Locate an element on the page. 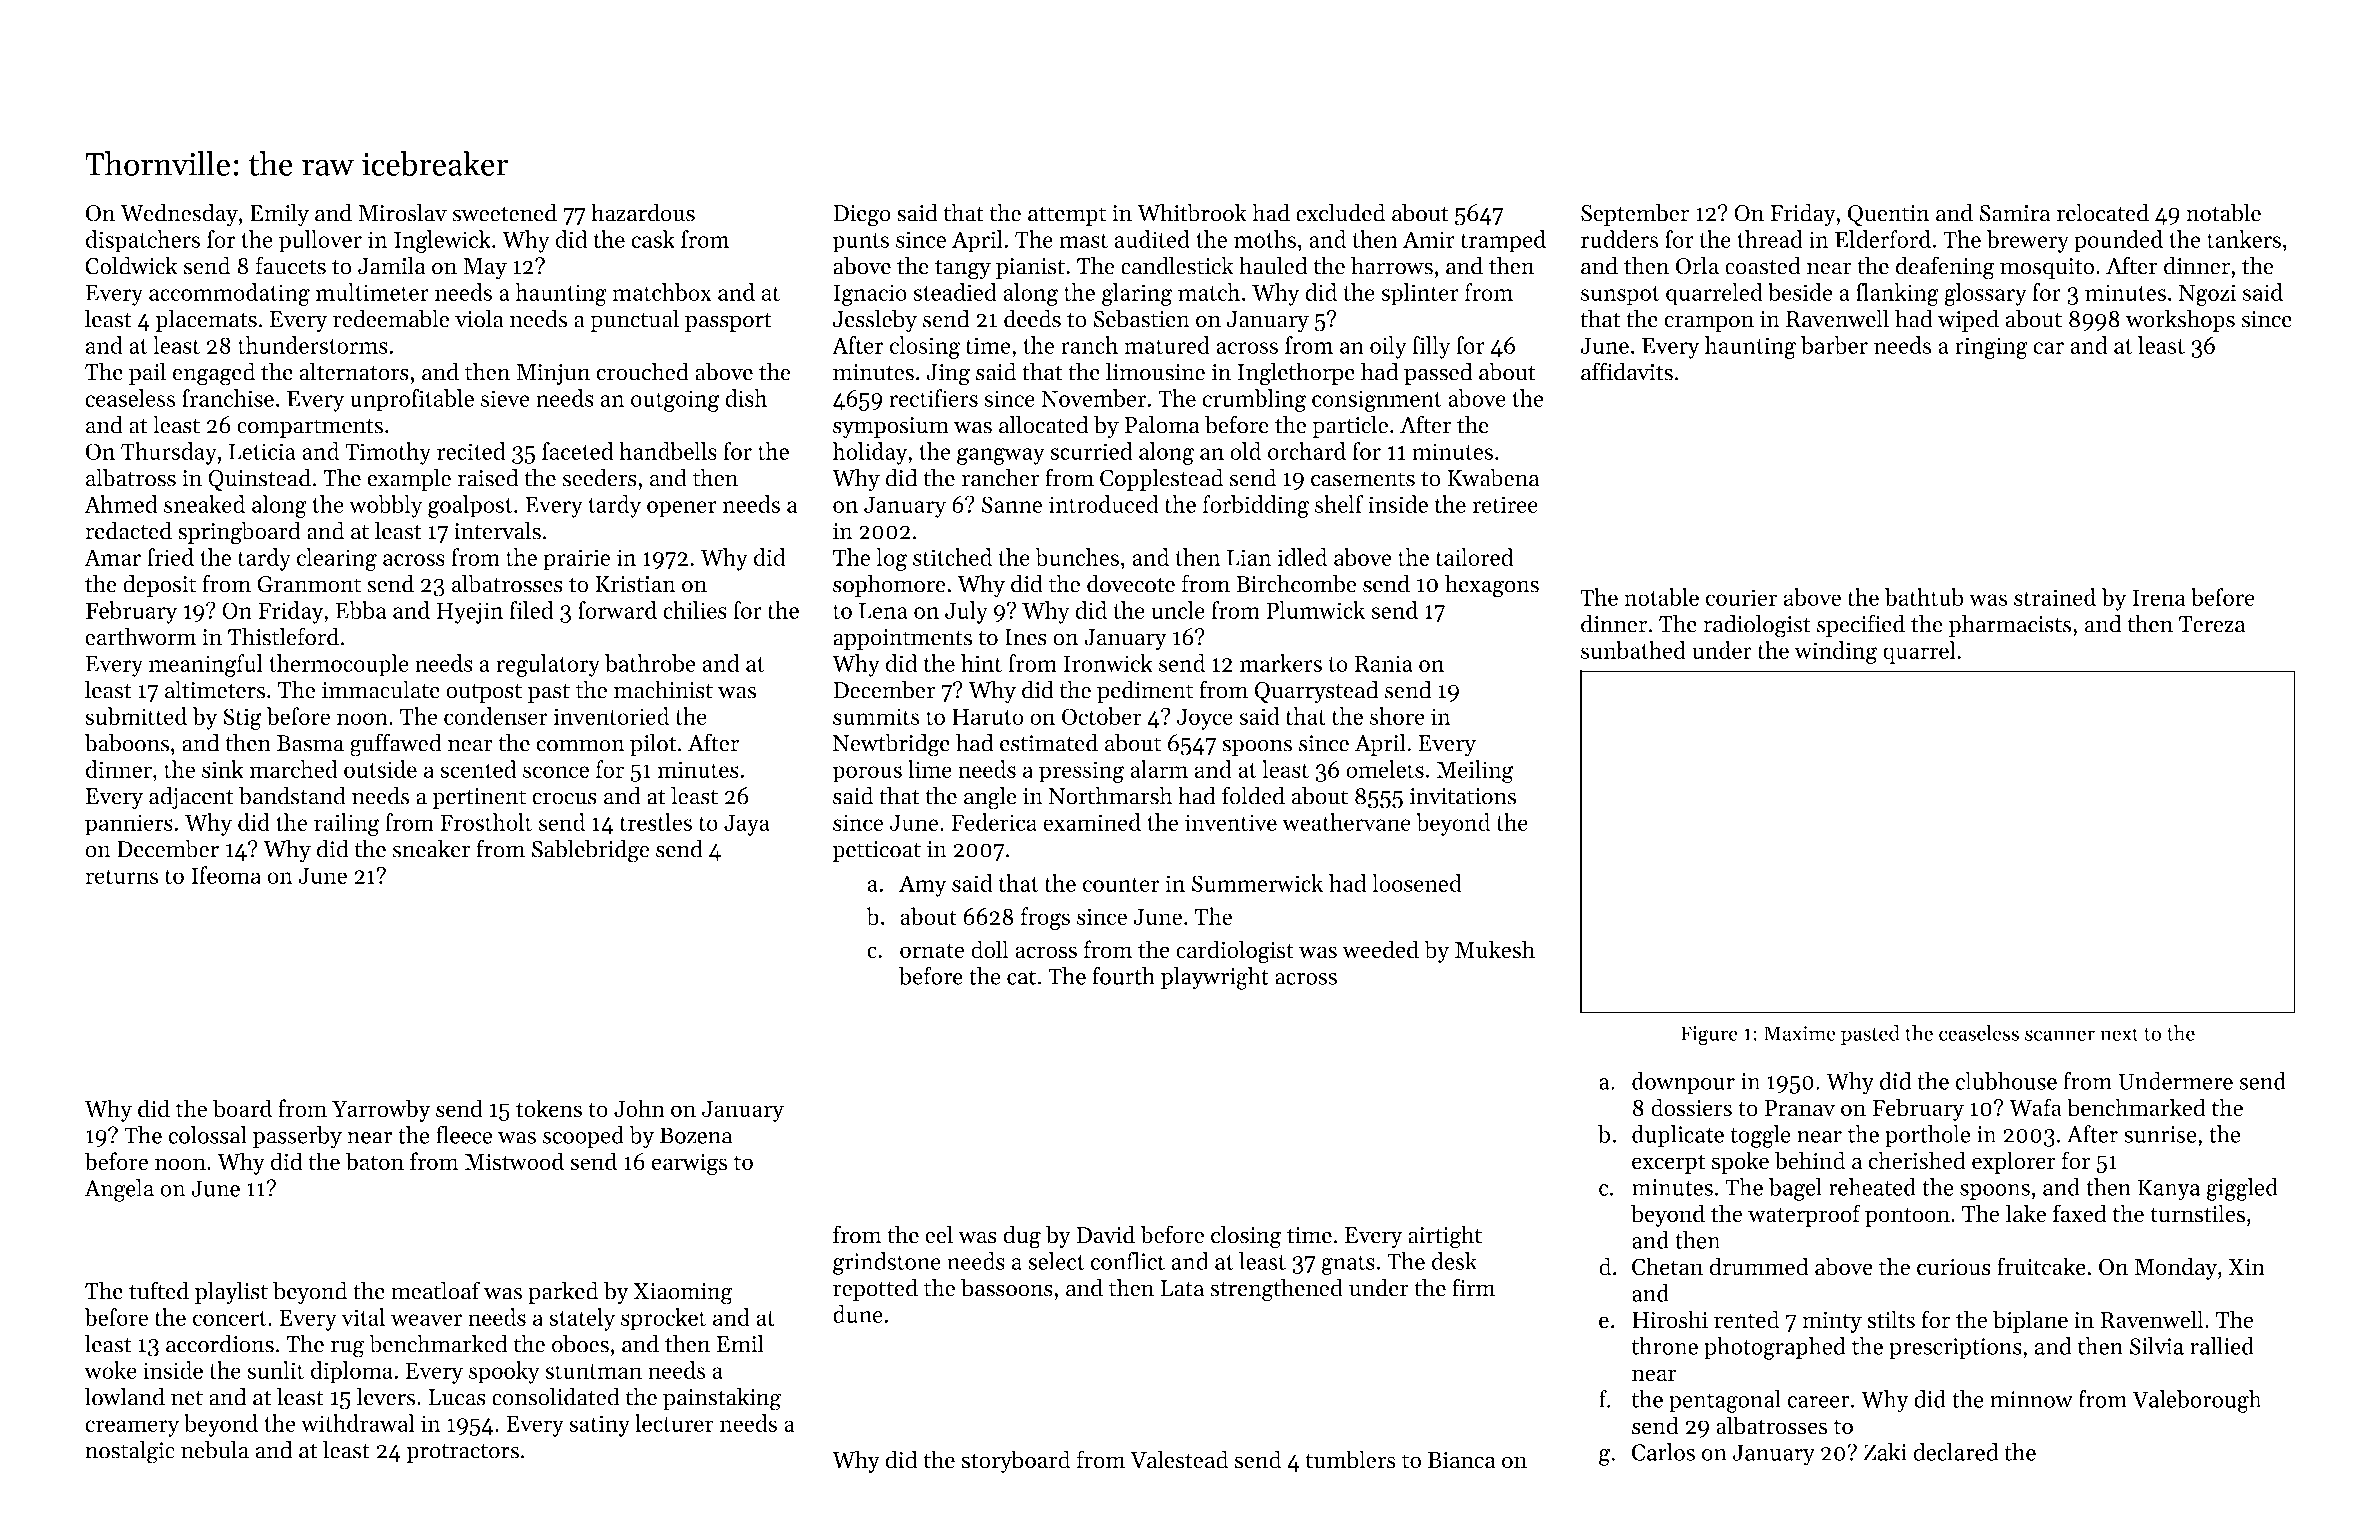  consignment is located at coordinates (1377, 401).
